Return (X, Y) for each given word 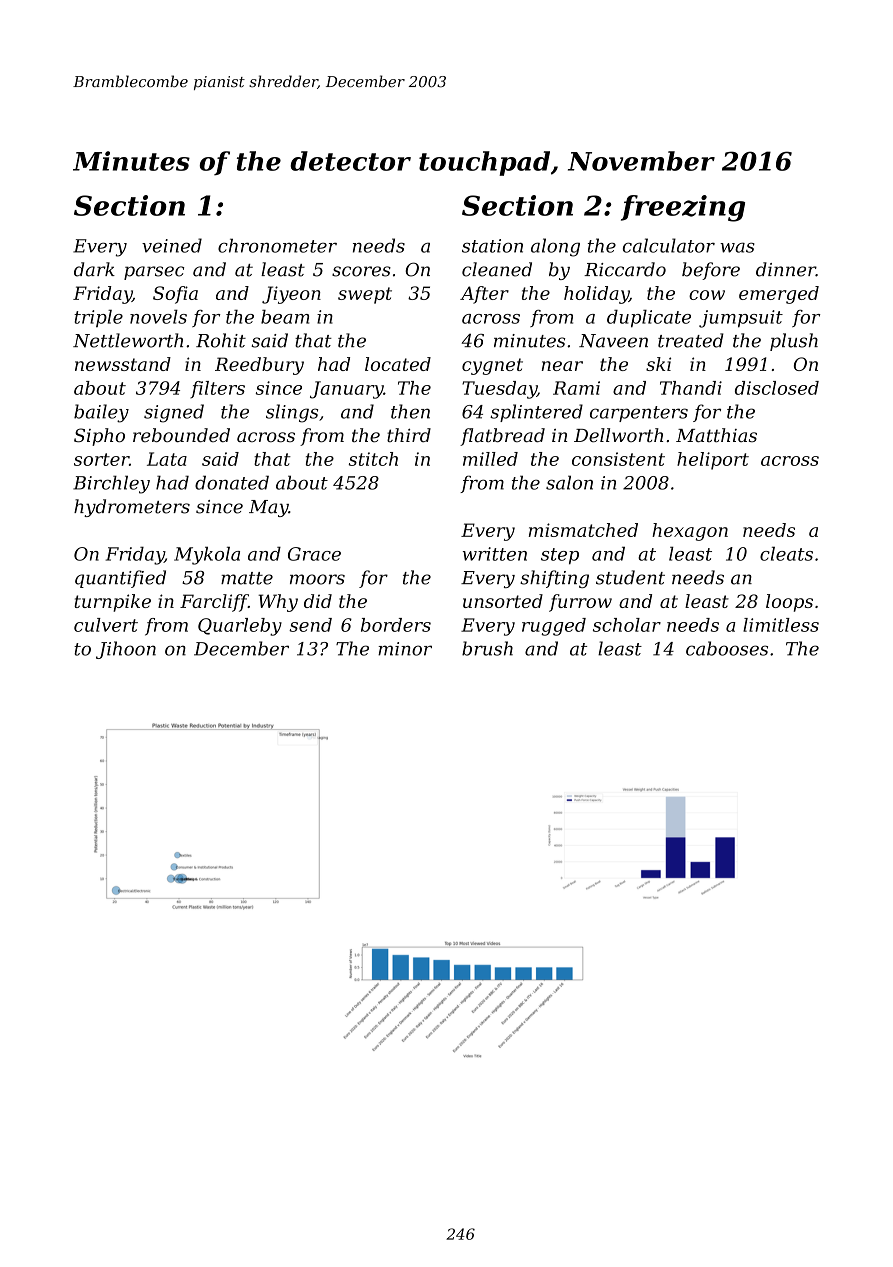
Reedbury (259, 366)
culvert (106, 625)
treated (691, 340)
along (555, 247)
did (318, 601)
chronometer (277, 245)
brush (487, 648)
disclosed (777, 388)
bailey (101, 413)
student (630, 577)
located (398, 364)
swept (365, 295)
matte (247, 578)
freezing (683, 208)
